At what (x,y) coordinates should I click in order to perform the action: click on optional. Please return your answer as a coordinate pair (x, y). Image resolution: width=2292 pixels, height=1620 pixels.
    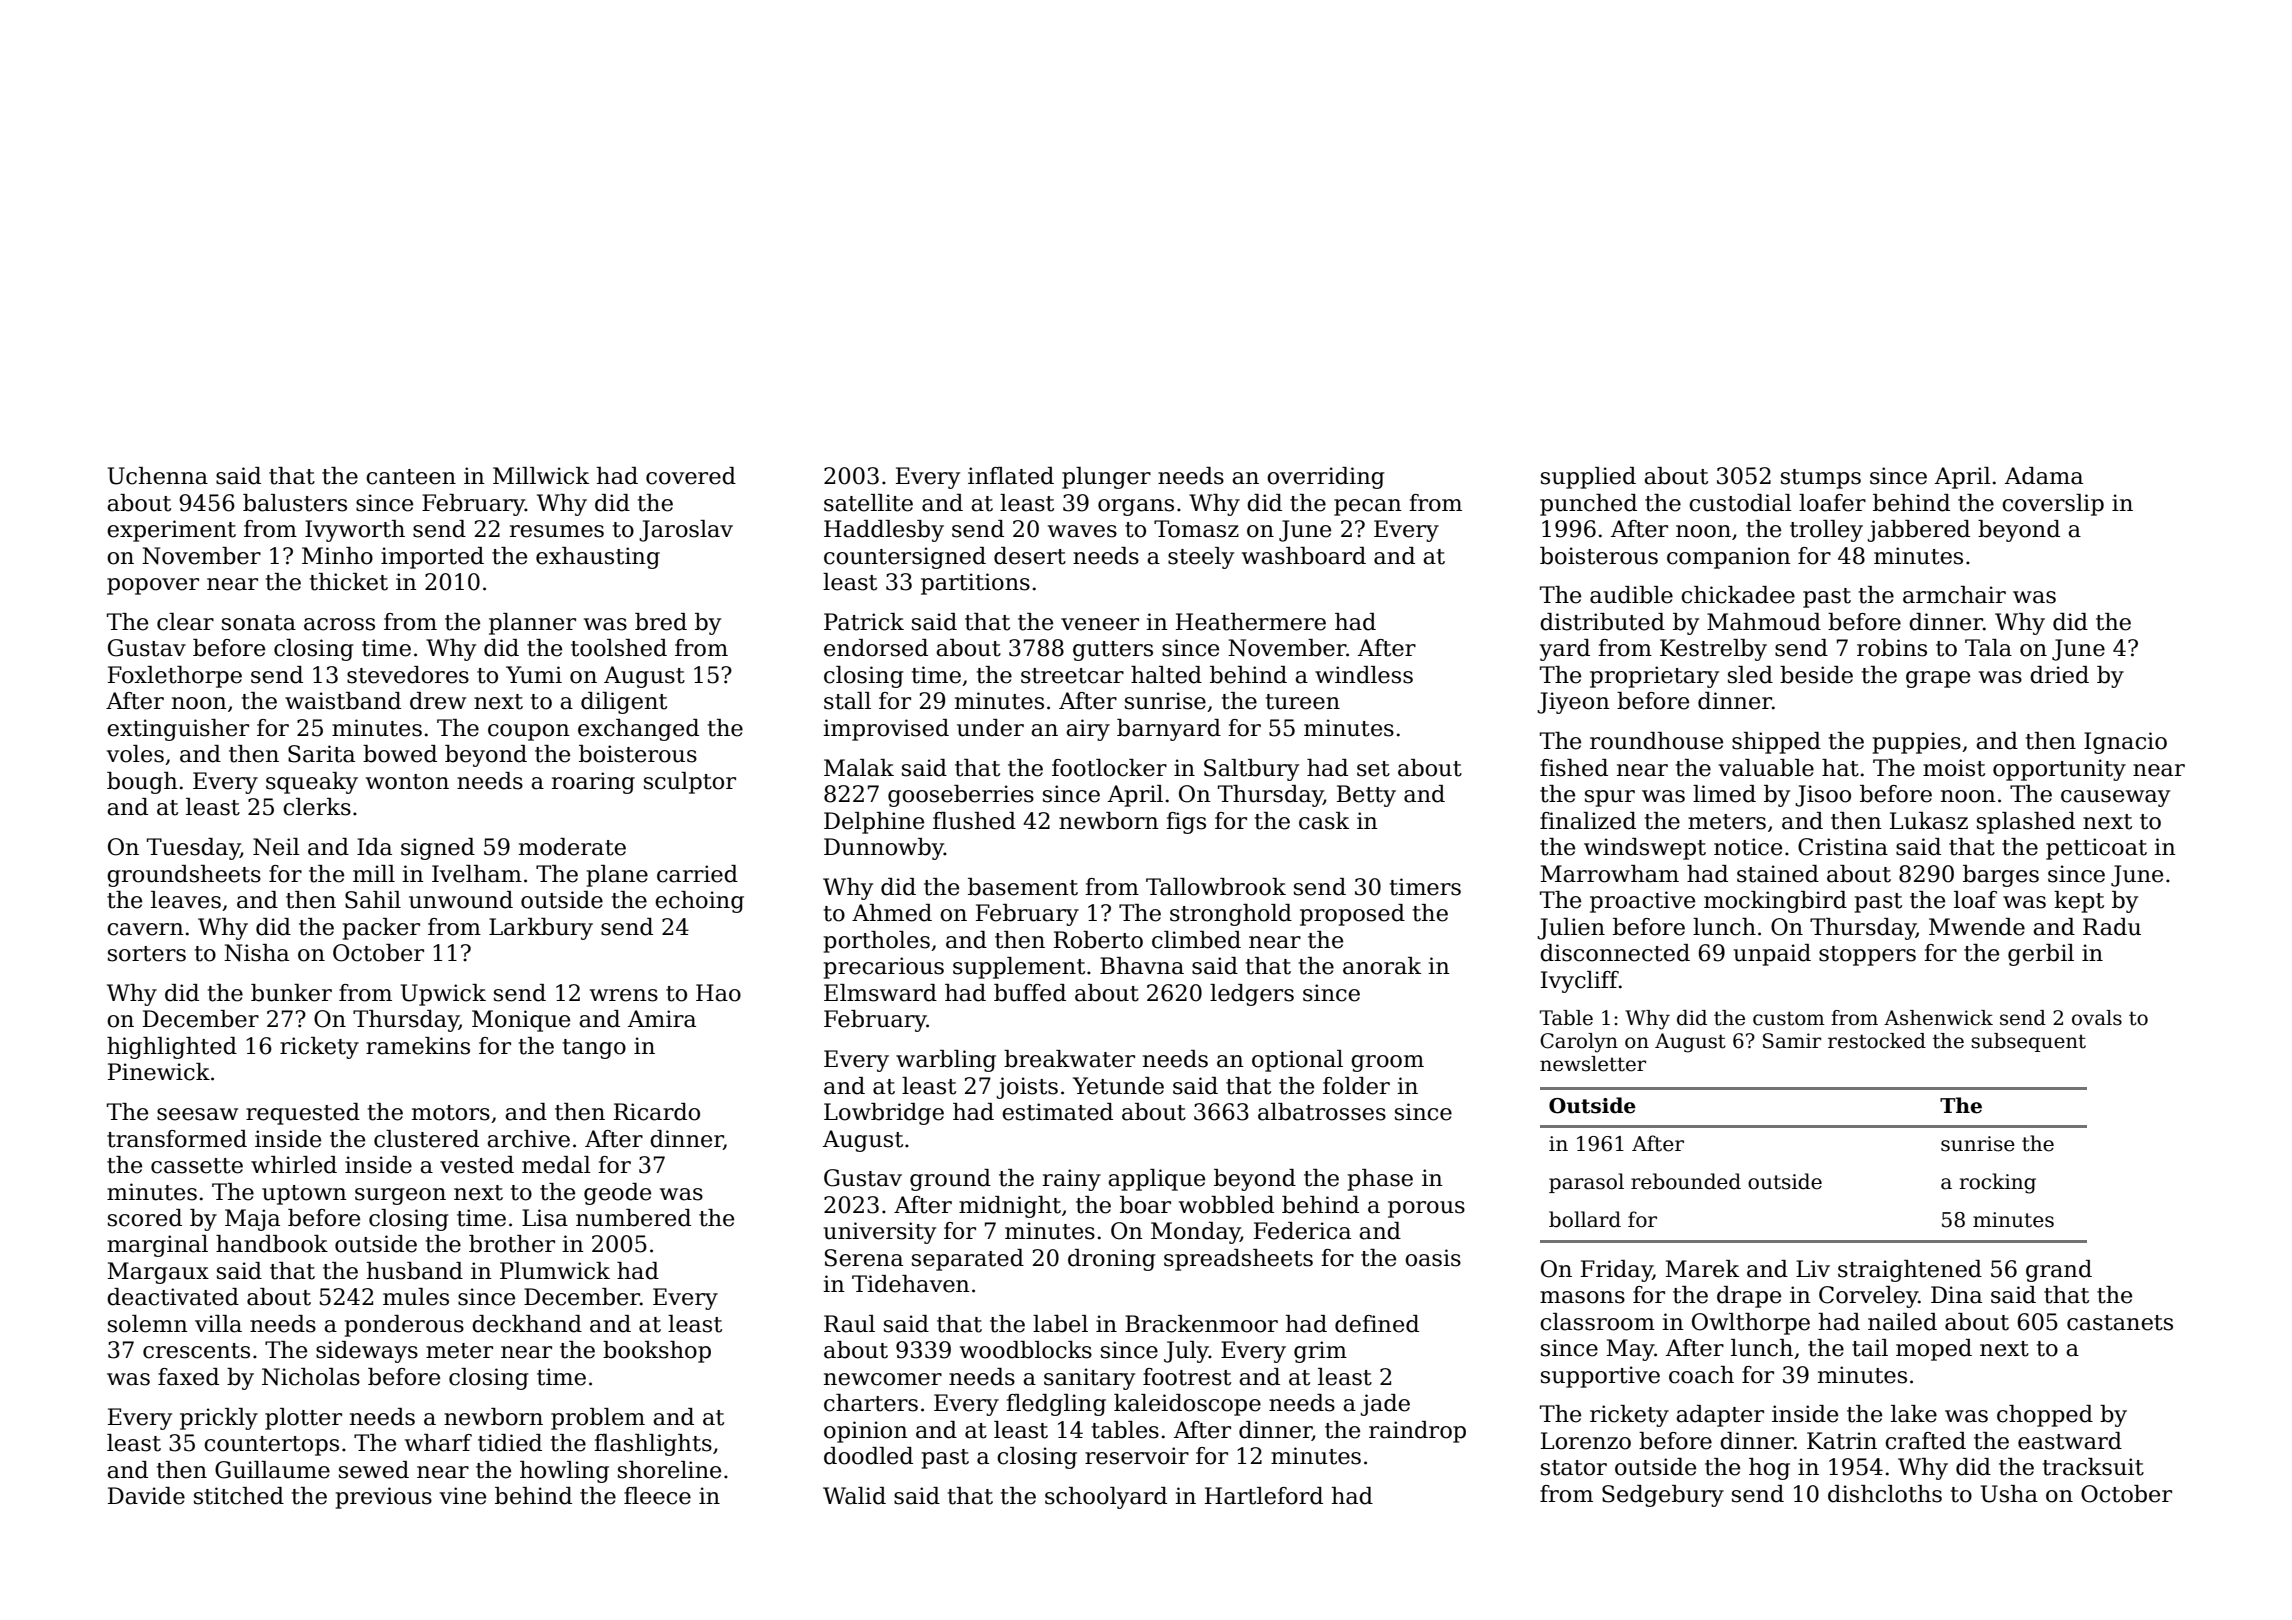
    Looking at the image, I should click on (1297, 1061).
